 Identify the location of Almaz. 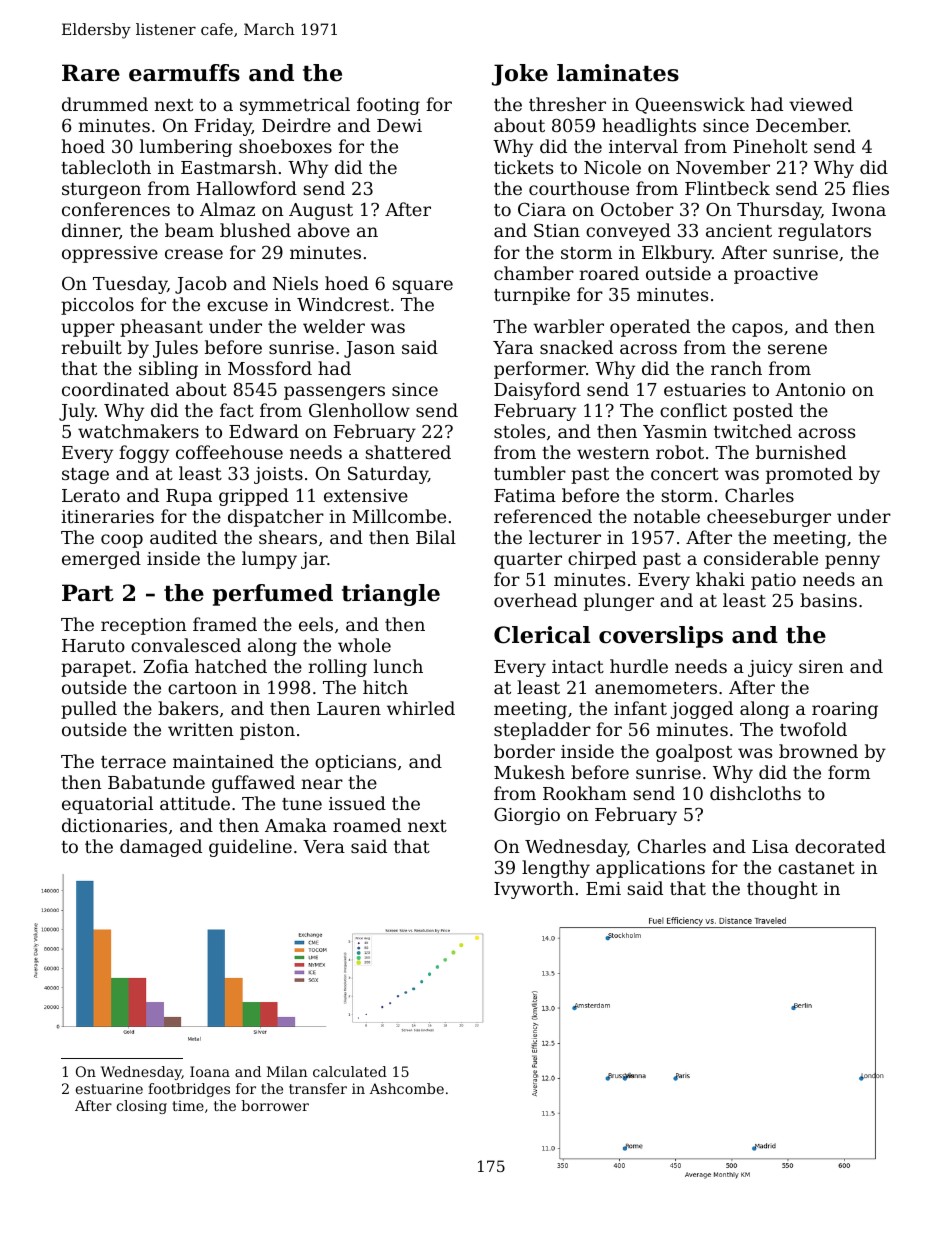
(227, 209).
